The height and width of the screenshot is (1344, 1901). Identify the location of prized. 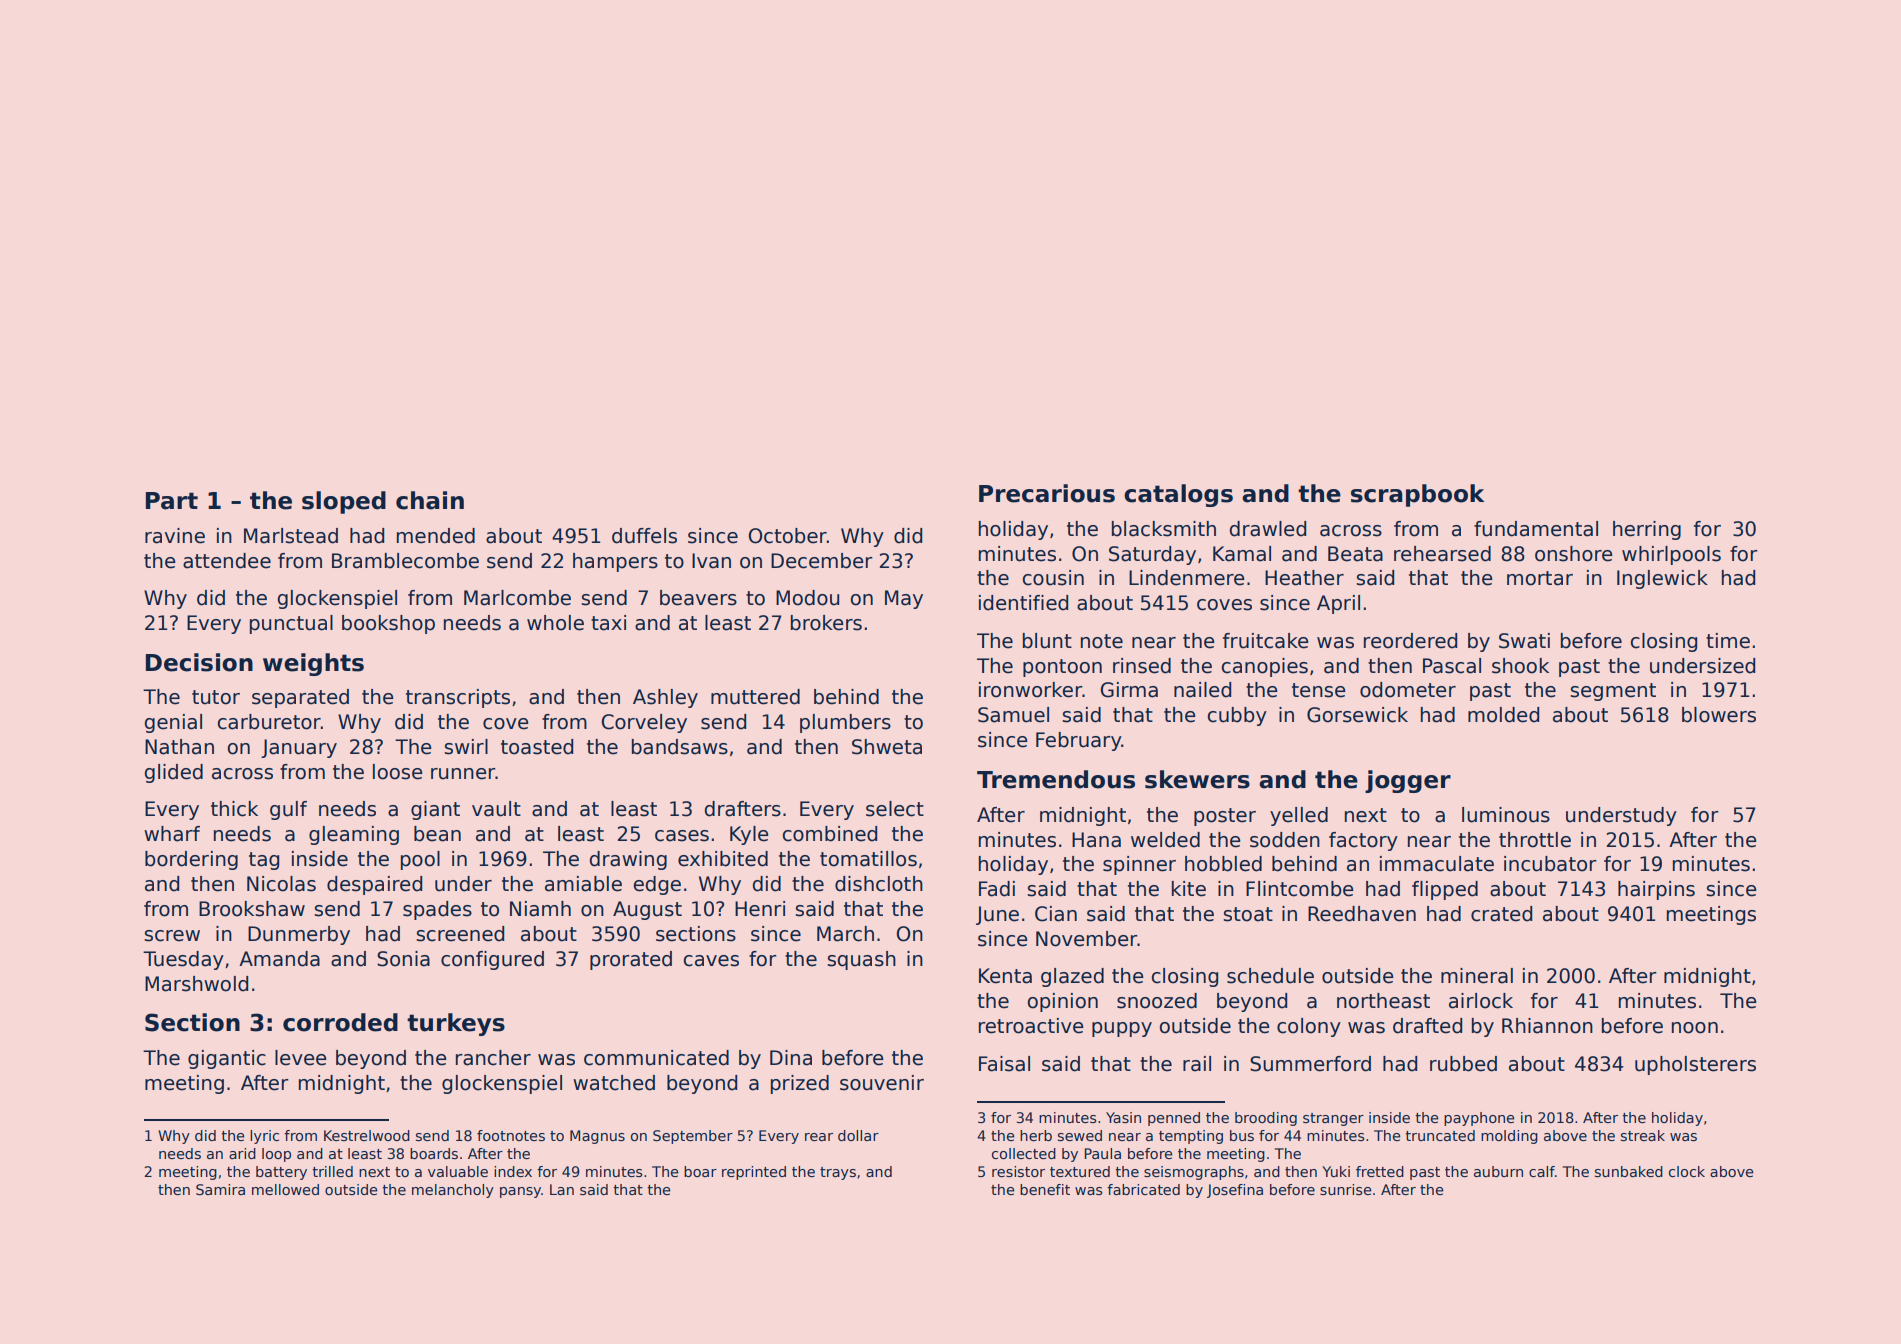
(800, 1084).
